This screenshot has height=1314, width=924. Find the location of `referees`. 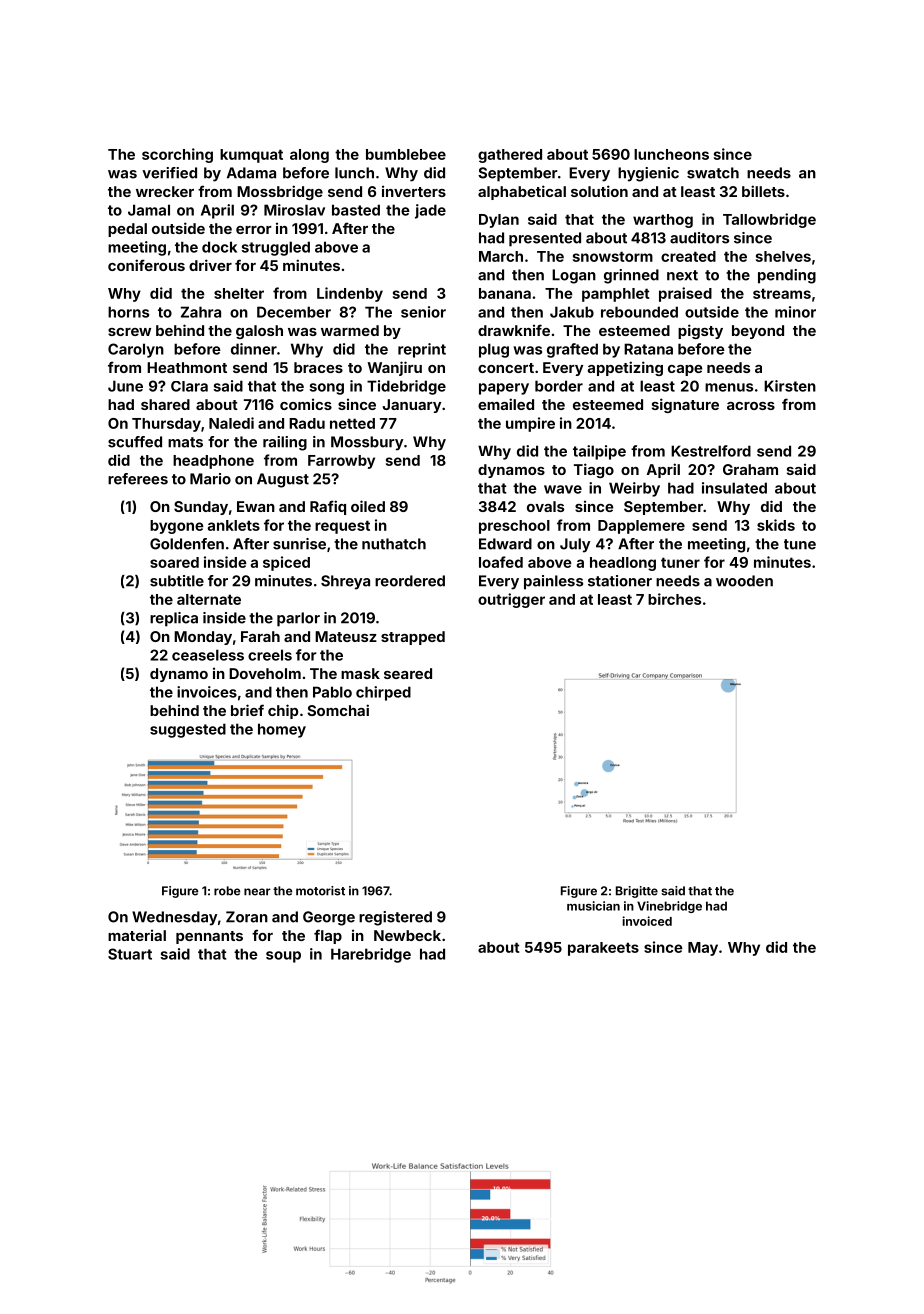

referees is located at coordinates (138, 479).
